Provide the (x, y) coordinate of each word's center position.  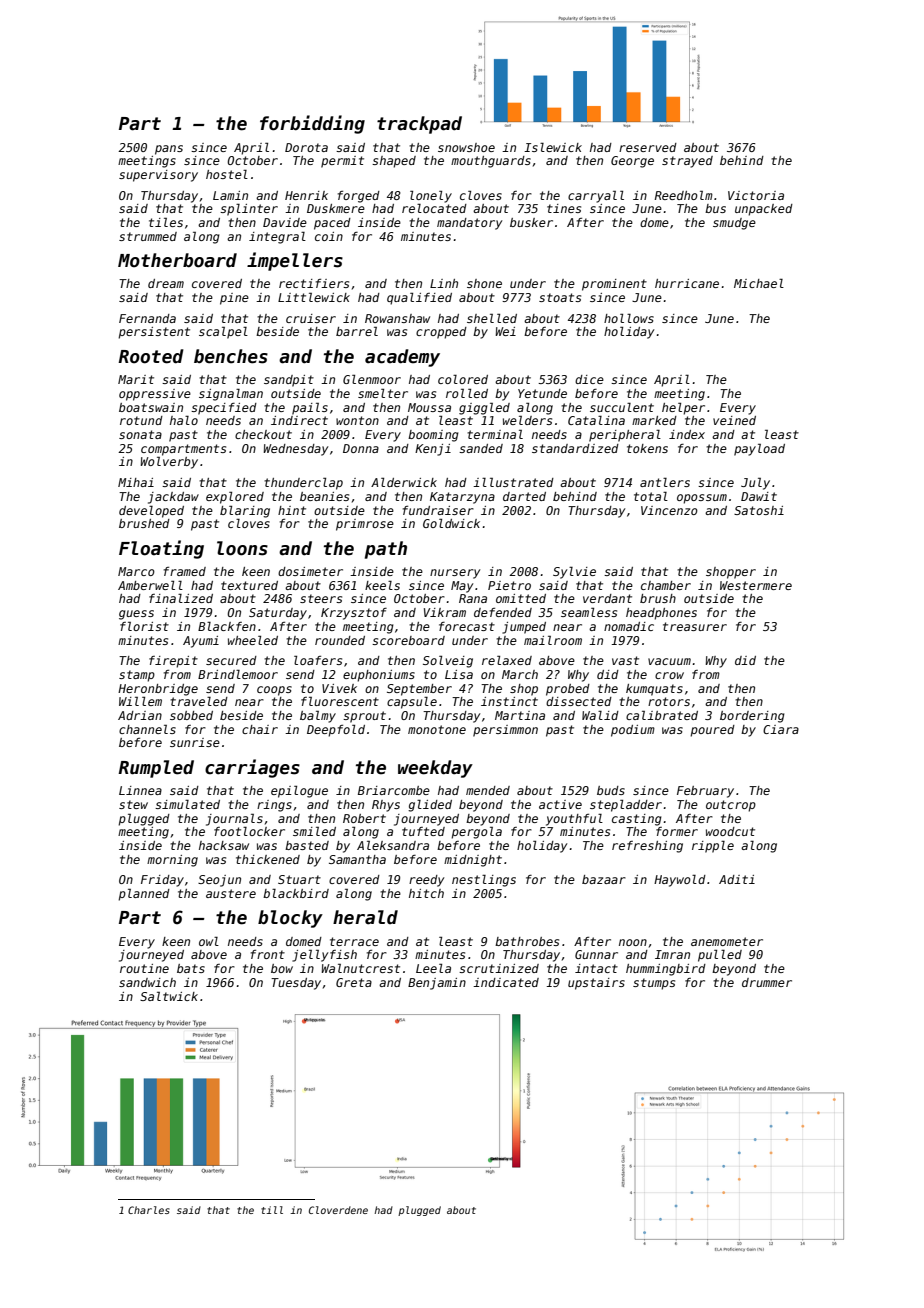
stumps (654, 984)
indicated (506, 982)
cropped (441, 333)
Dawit (759, 496)
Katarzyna (462, 498)
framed (185, 571)
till (272, 1210)
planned (144, 894)
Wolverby (169, 462)
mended (488, 790)
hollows (629, 318)
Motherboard (177, 260)
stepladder (626, 805)
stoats (560, 297)
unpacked (764, 210)
